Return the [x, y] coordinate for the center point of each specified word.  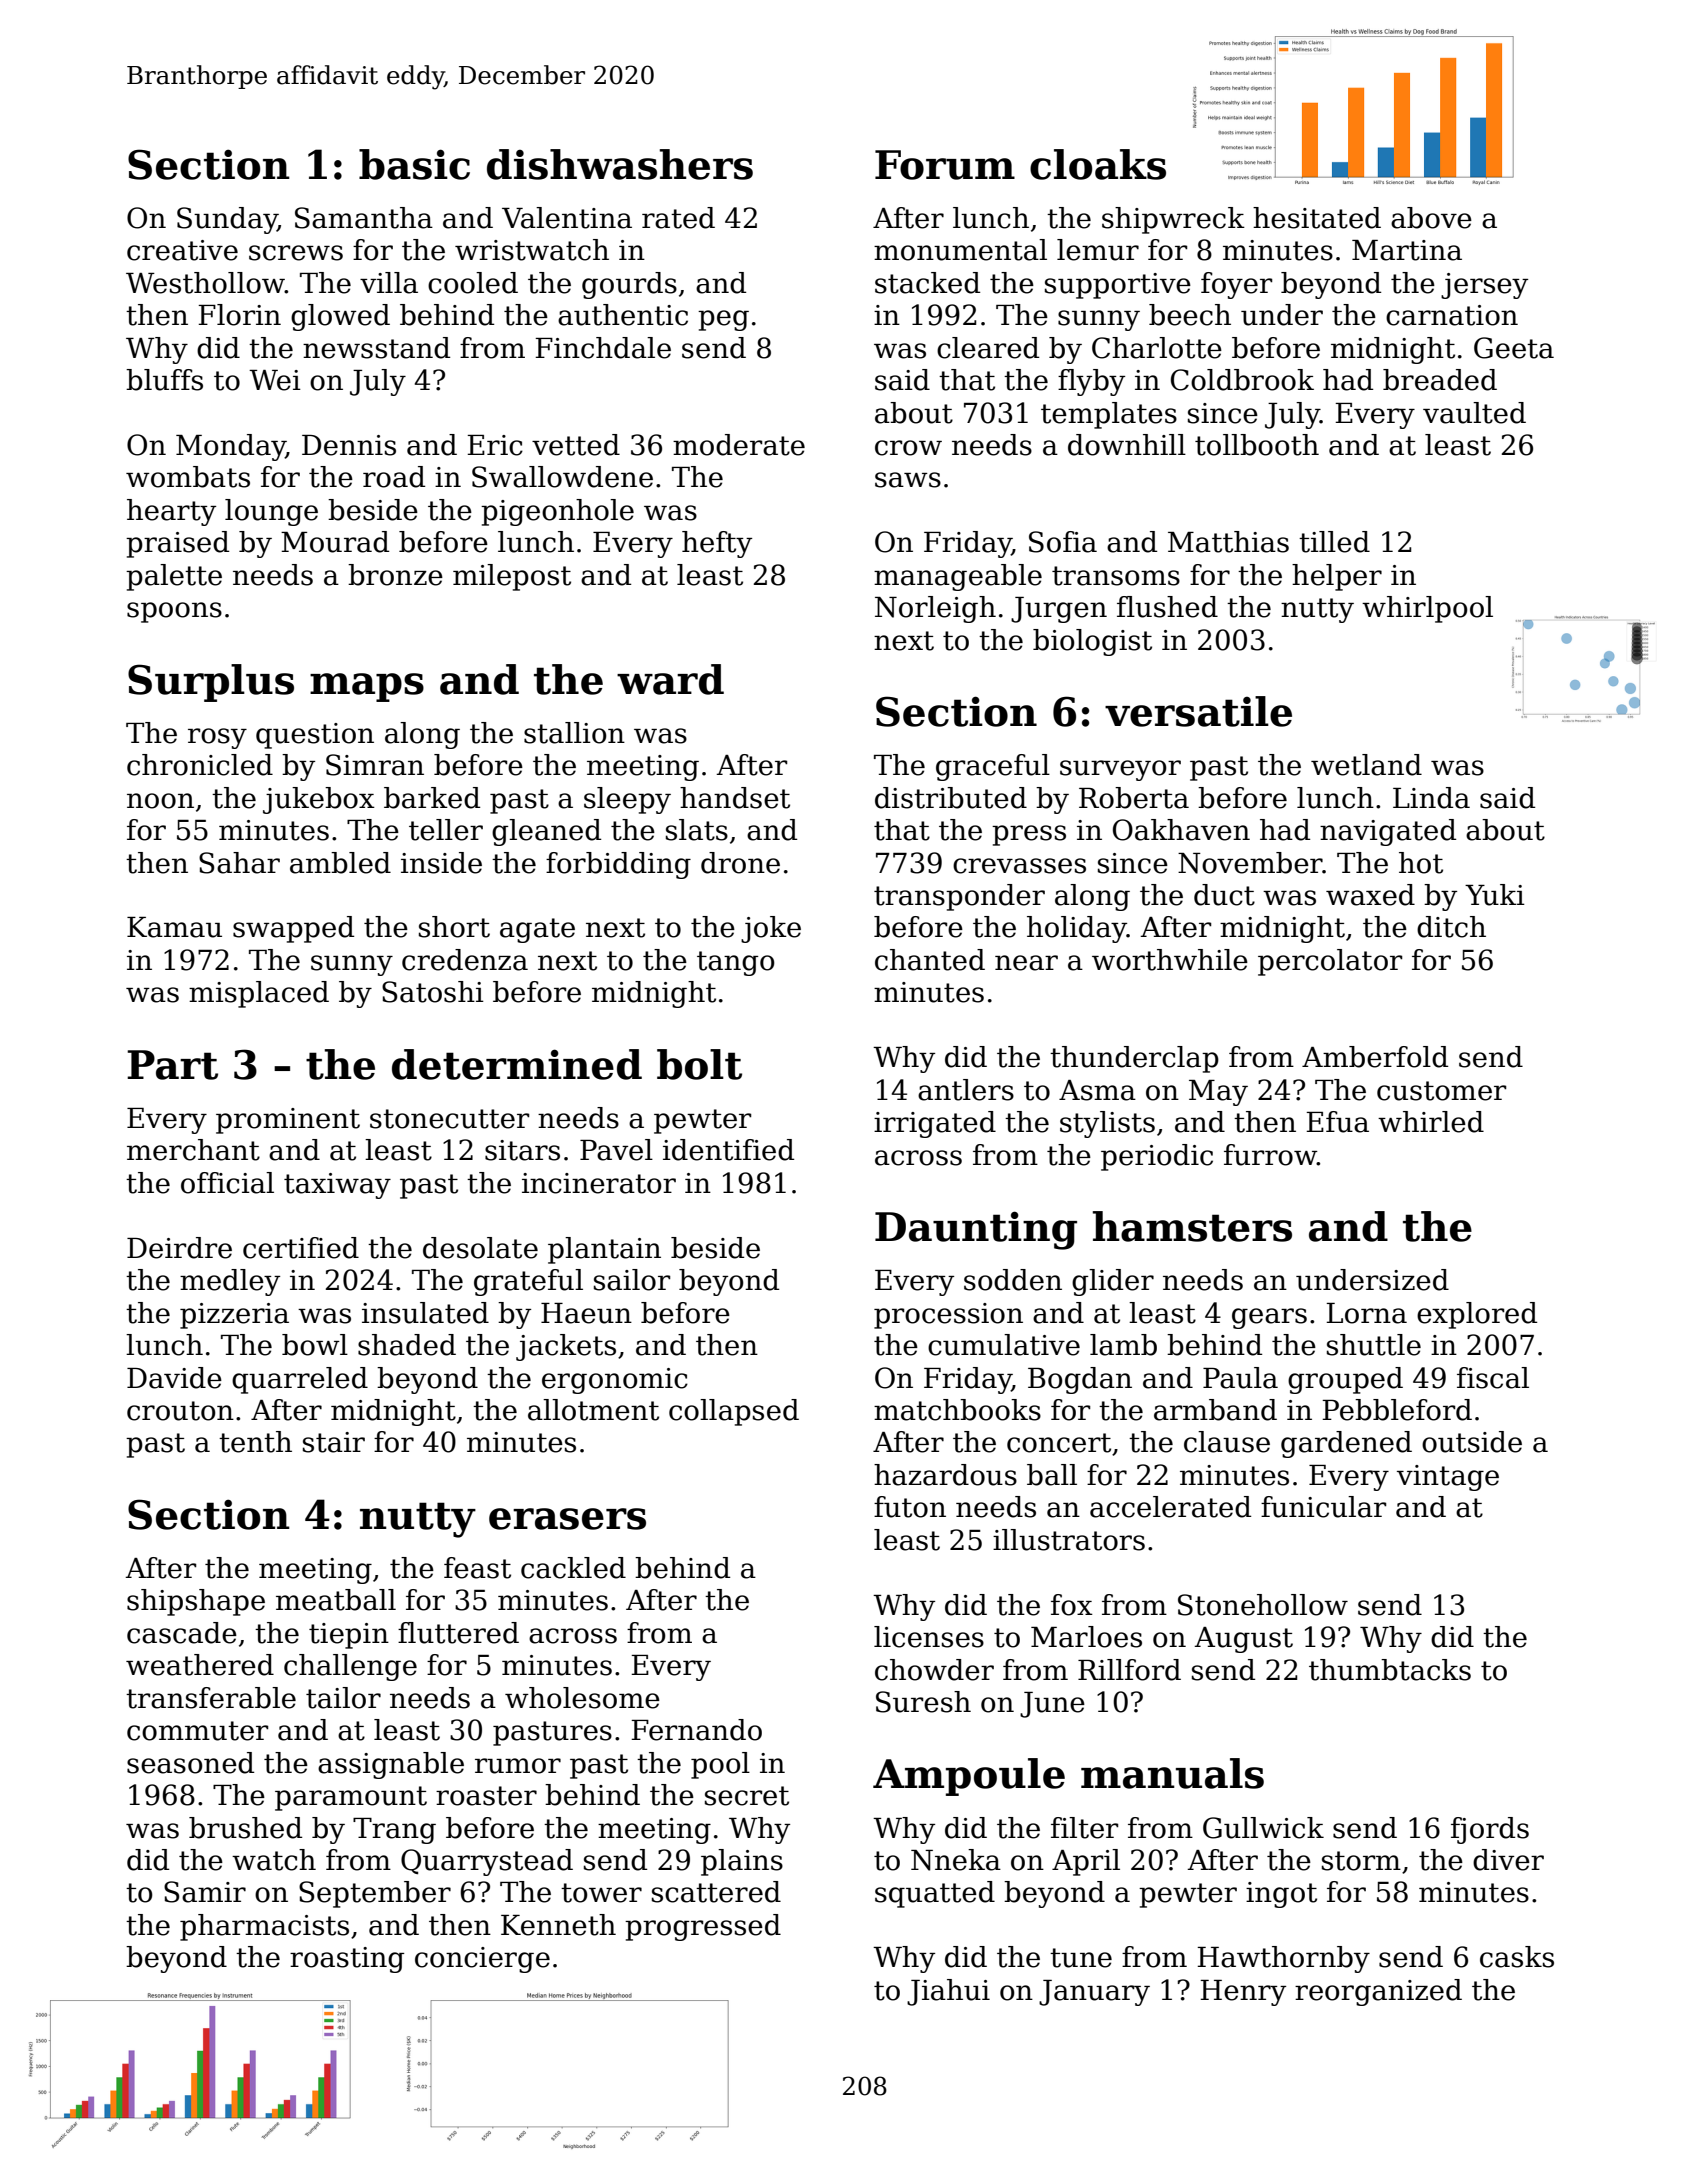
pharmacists [264, 1927]
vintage [1448, 1478]
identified [728, 1150]
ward [670, 679]
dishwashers [620, 164]
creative [182, 250]
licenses [929, 1637]
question [315, 736]
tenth [255, 1442]
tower [601, 1893]
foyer [1236, 285]
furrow [1270, 1155]
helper [1337, 577]
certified [301, 1248]
